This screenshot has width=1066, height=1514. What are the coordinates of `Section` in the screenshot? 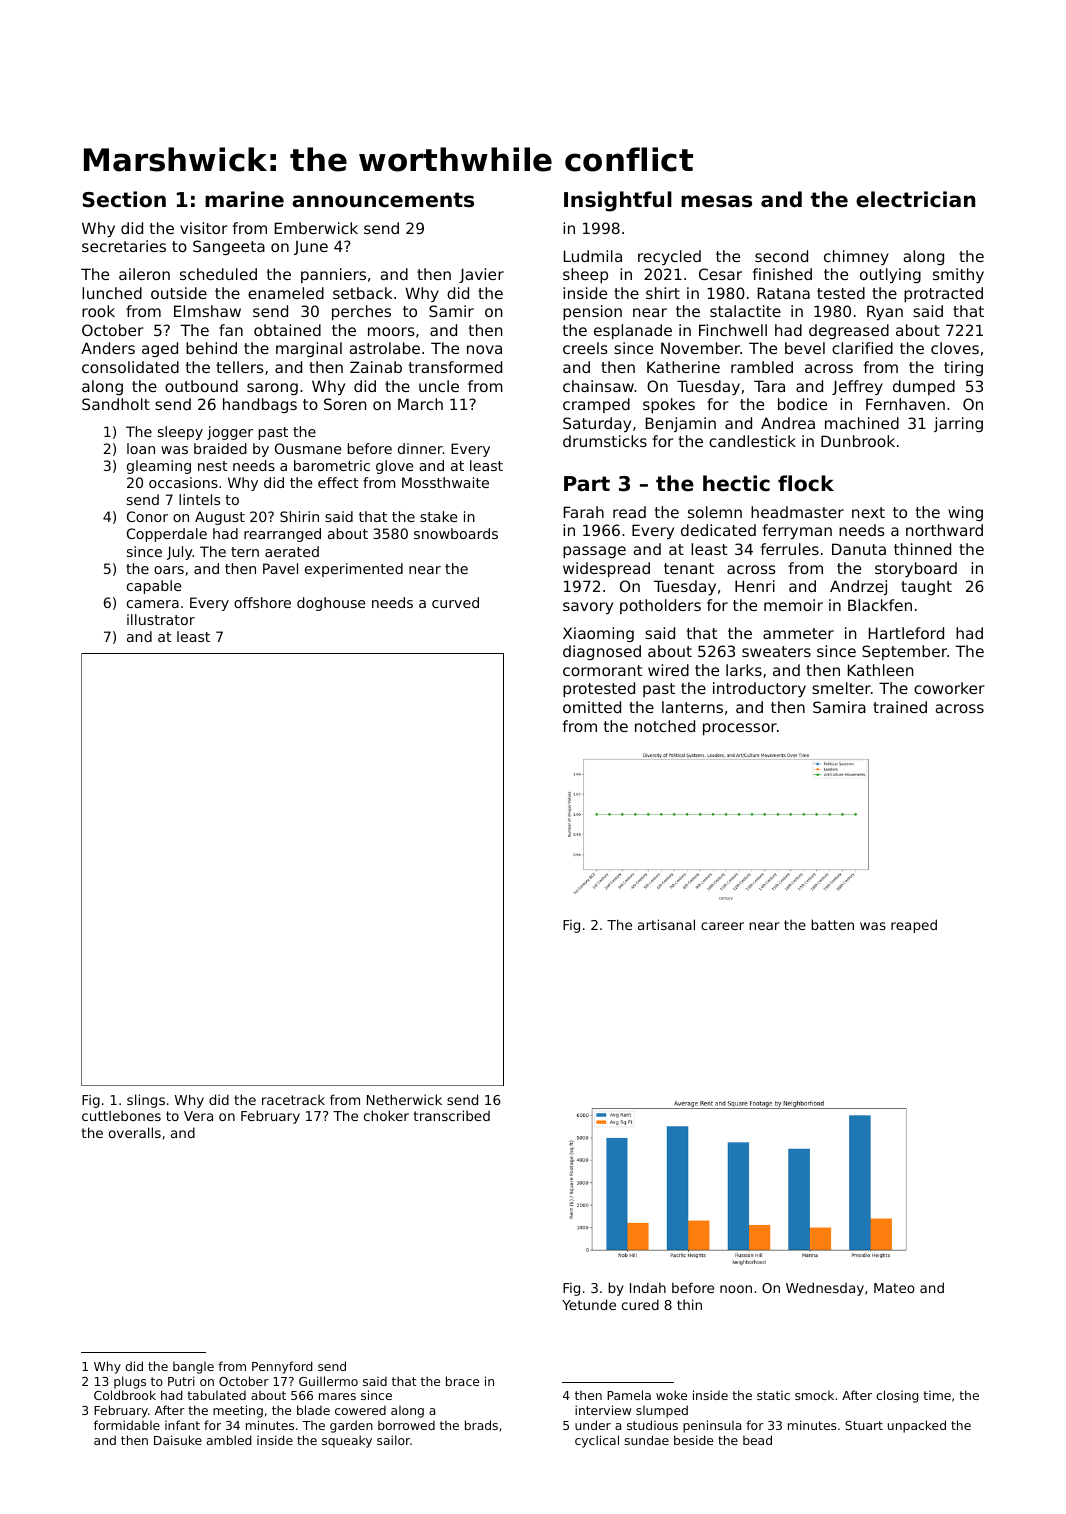 It's located at (124, 199).
